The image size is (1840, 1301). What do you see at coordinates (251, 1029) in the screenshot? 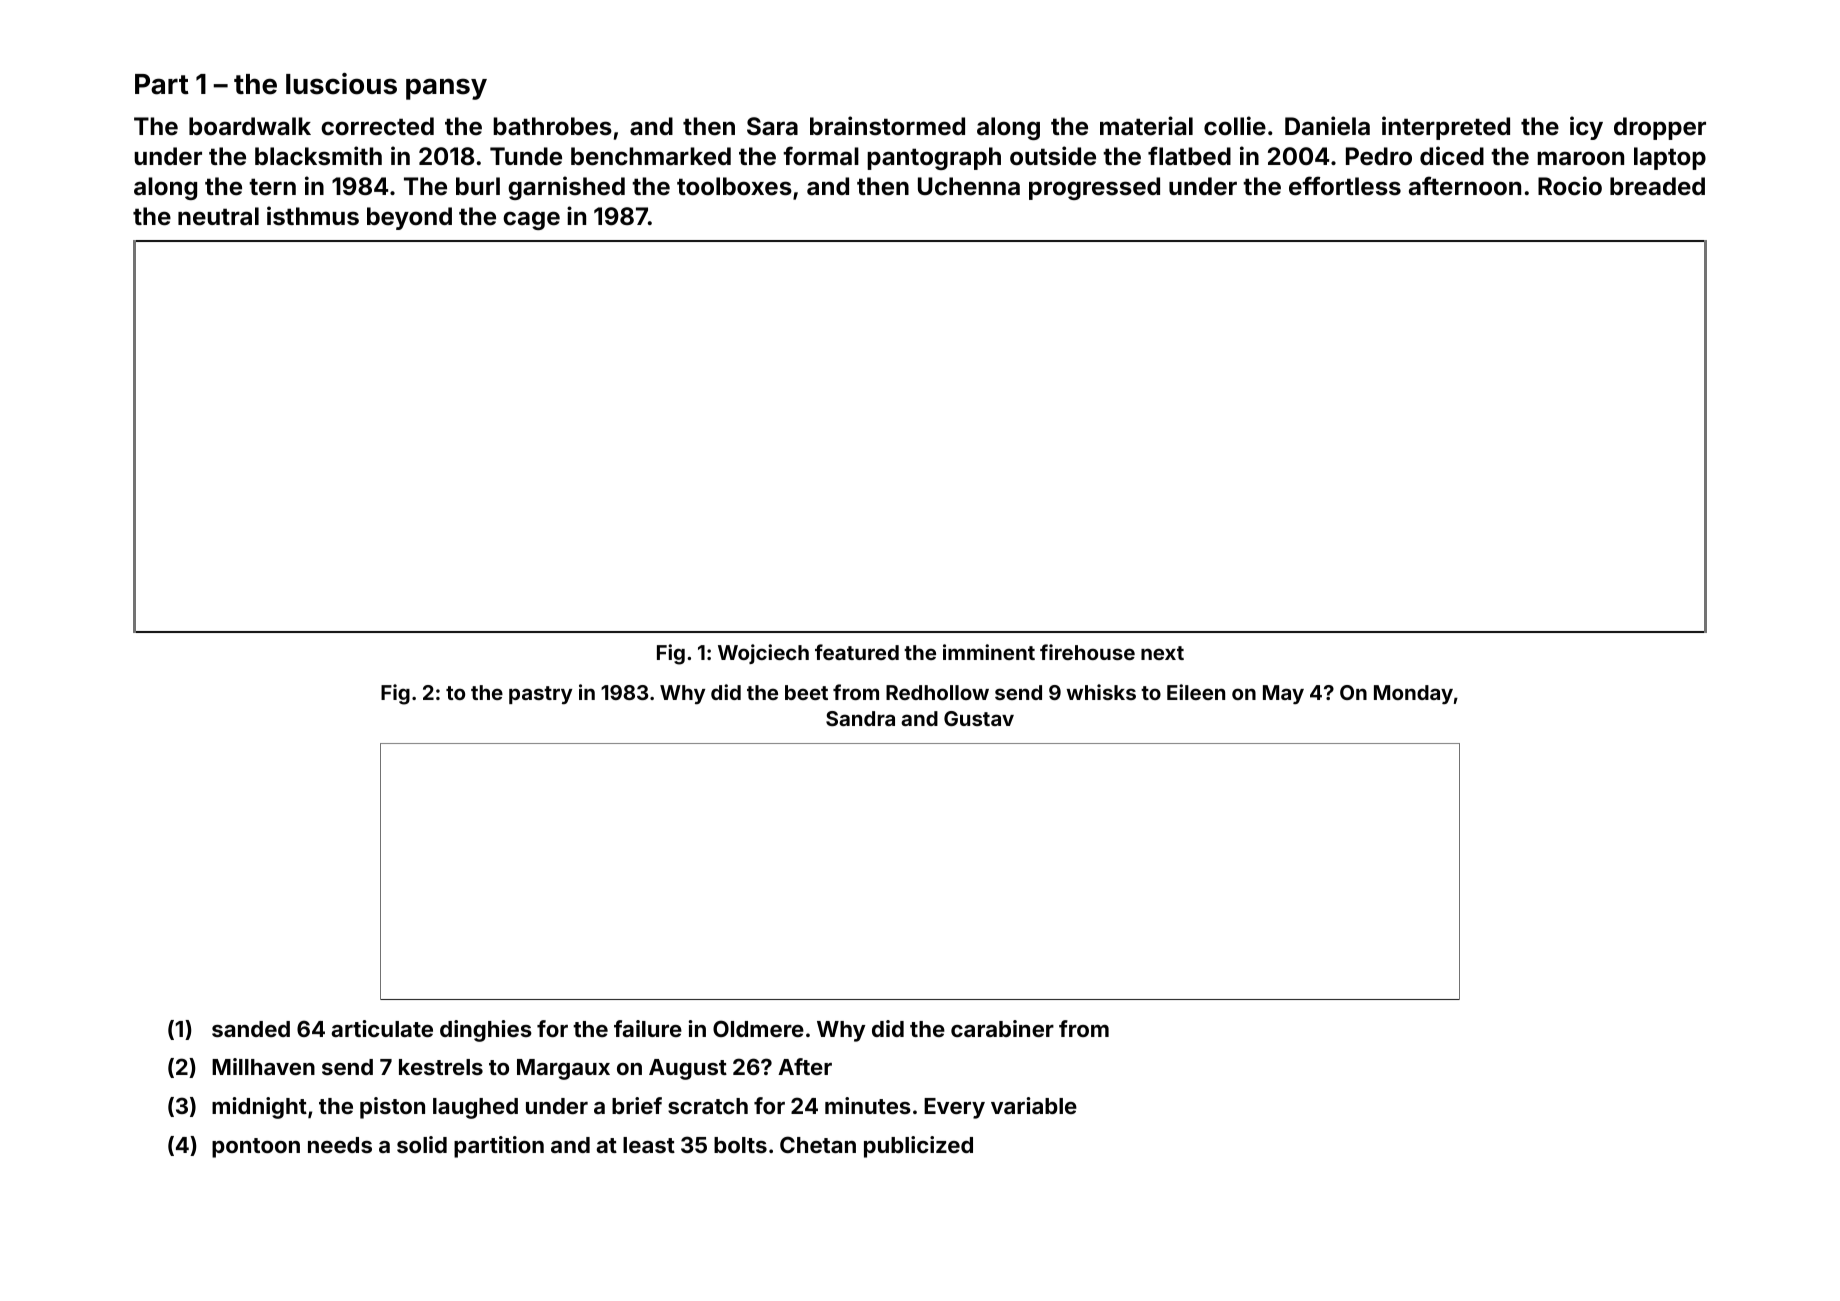
I see `sanded` at bounding box center [251, 1029].
